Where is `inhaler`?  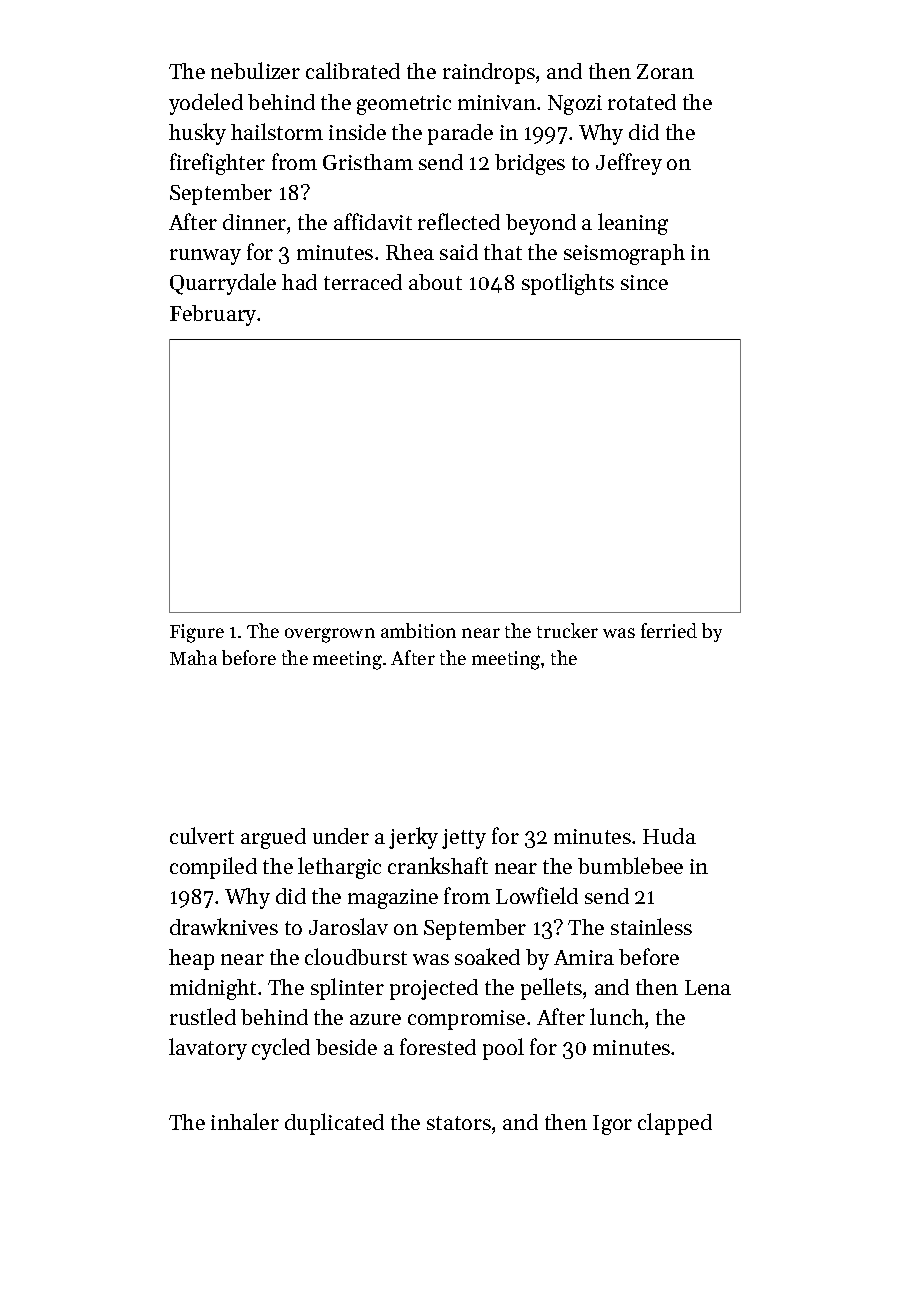 inhaler is located at coordinates (245, 1121).
